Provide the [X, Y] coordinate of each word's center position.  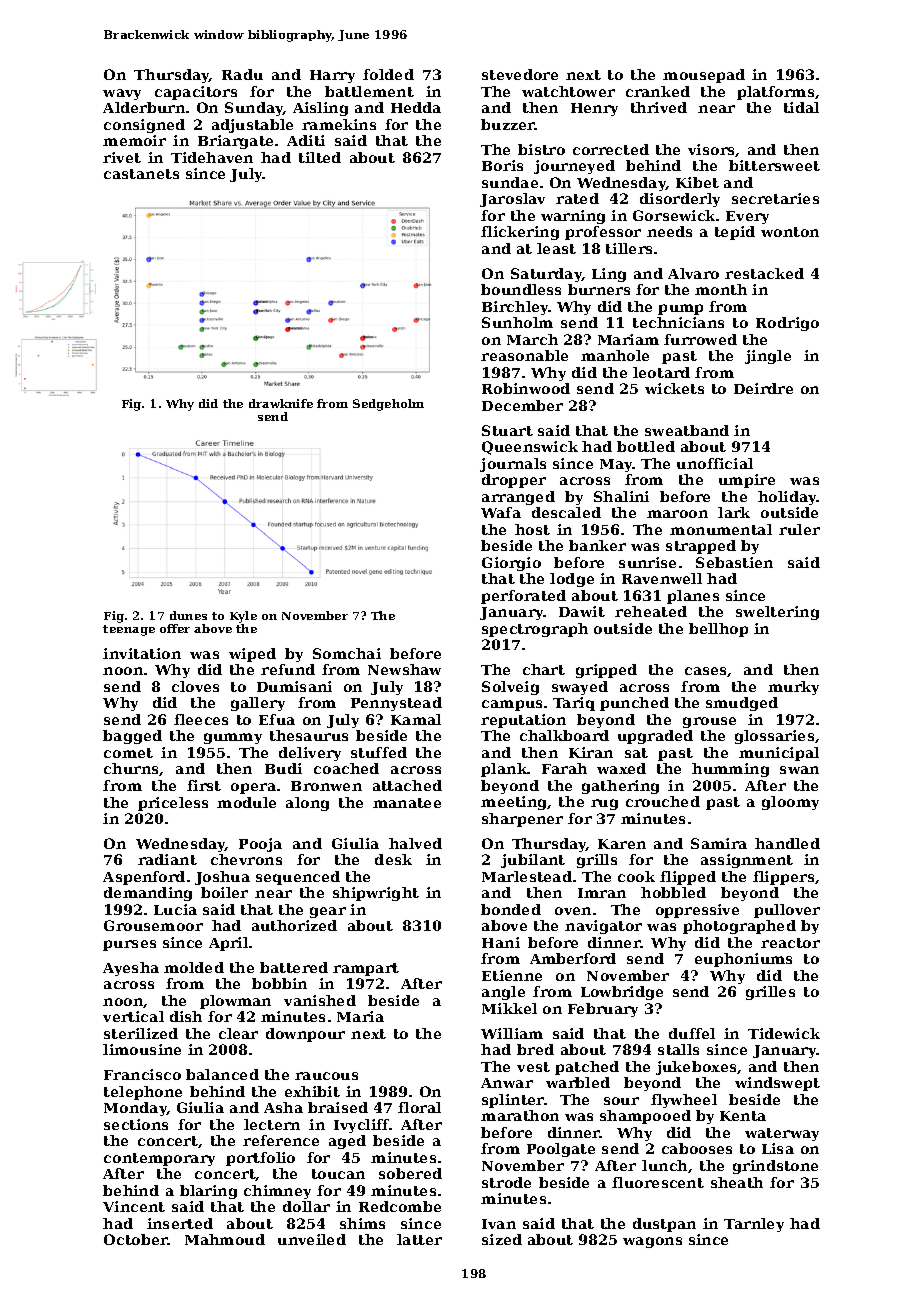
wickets [674, 388]
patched [587, 1068]
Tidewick [784, 1033]
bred [535, 1049]
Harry [332, 76]
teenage [129, 630]
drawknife [281, 403]
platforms [775, 93]
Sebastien [734, 562]
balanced [222, 1074]
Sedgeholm [388, 405]
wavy [122, 94]
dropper [514, 481]
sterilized [141, 1033]
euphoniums [743, 960]
